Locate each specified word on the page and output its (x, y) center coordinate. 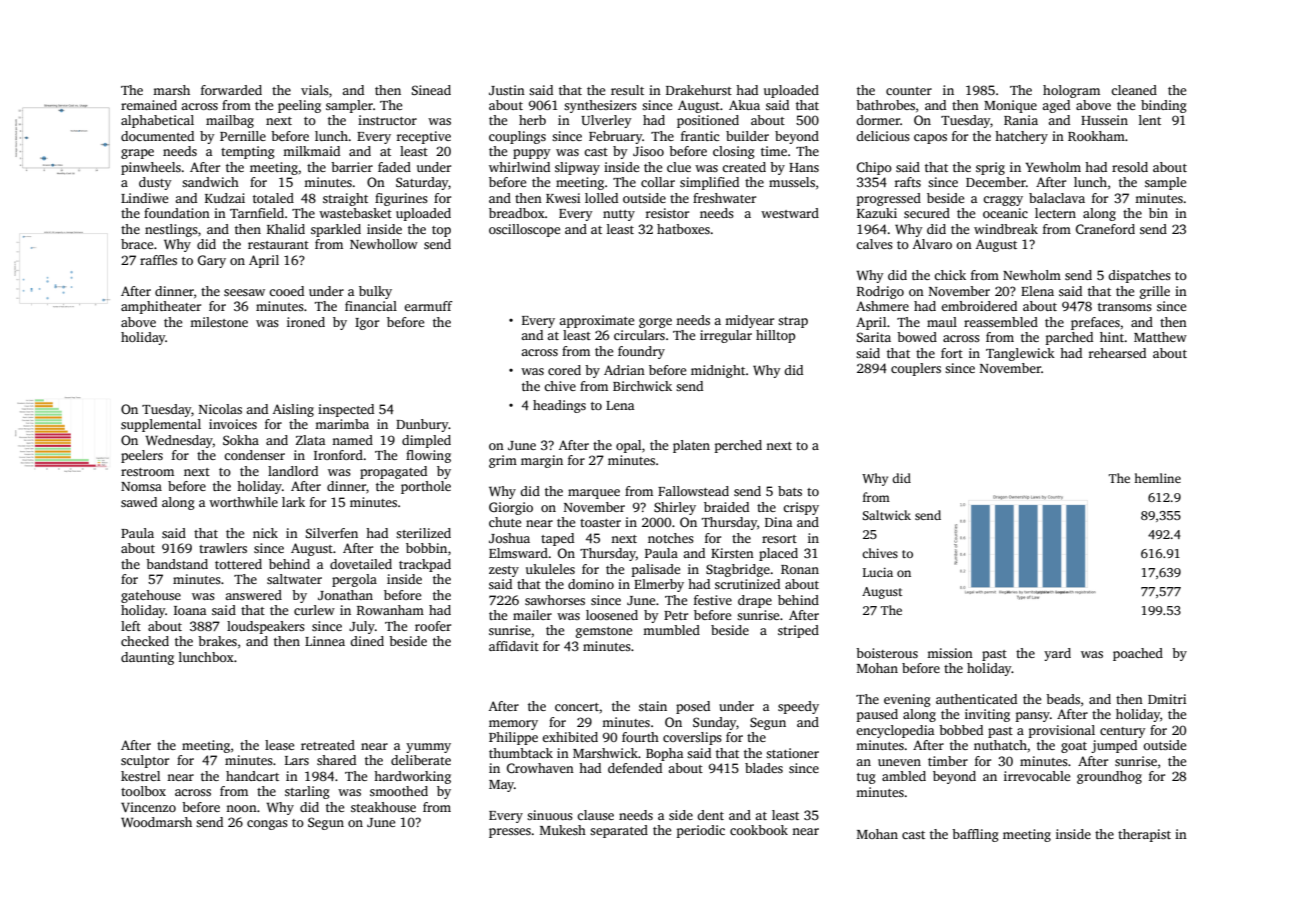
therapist (1144, 835)
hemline (1157, 478)
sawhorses (555, 600)
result (627, 90)
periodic (701, 831)
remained (149, 105)
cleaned (1134, 90)
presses (510, 833)
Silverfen (332, 533)
